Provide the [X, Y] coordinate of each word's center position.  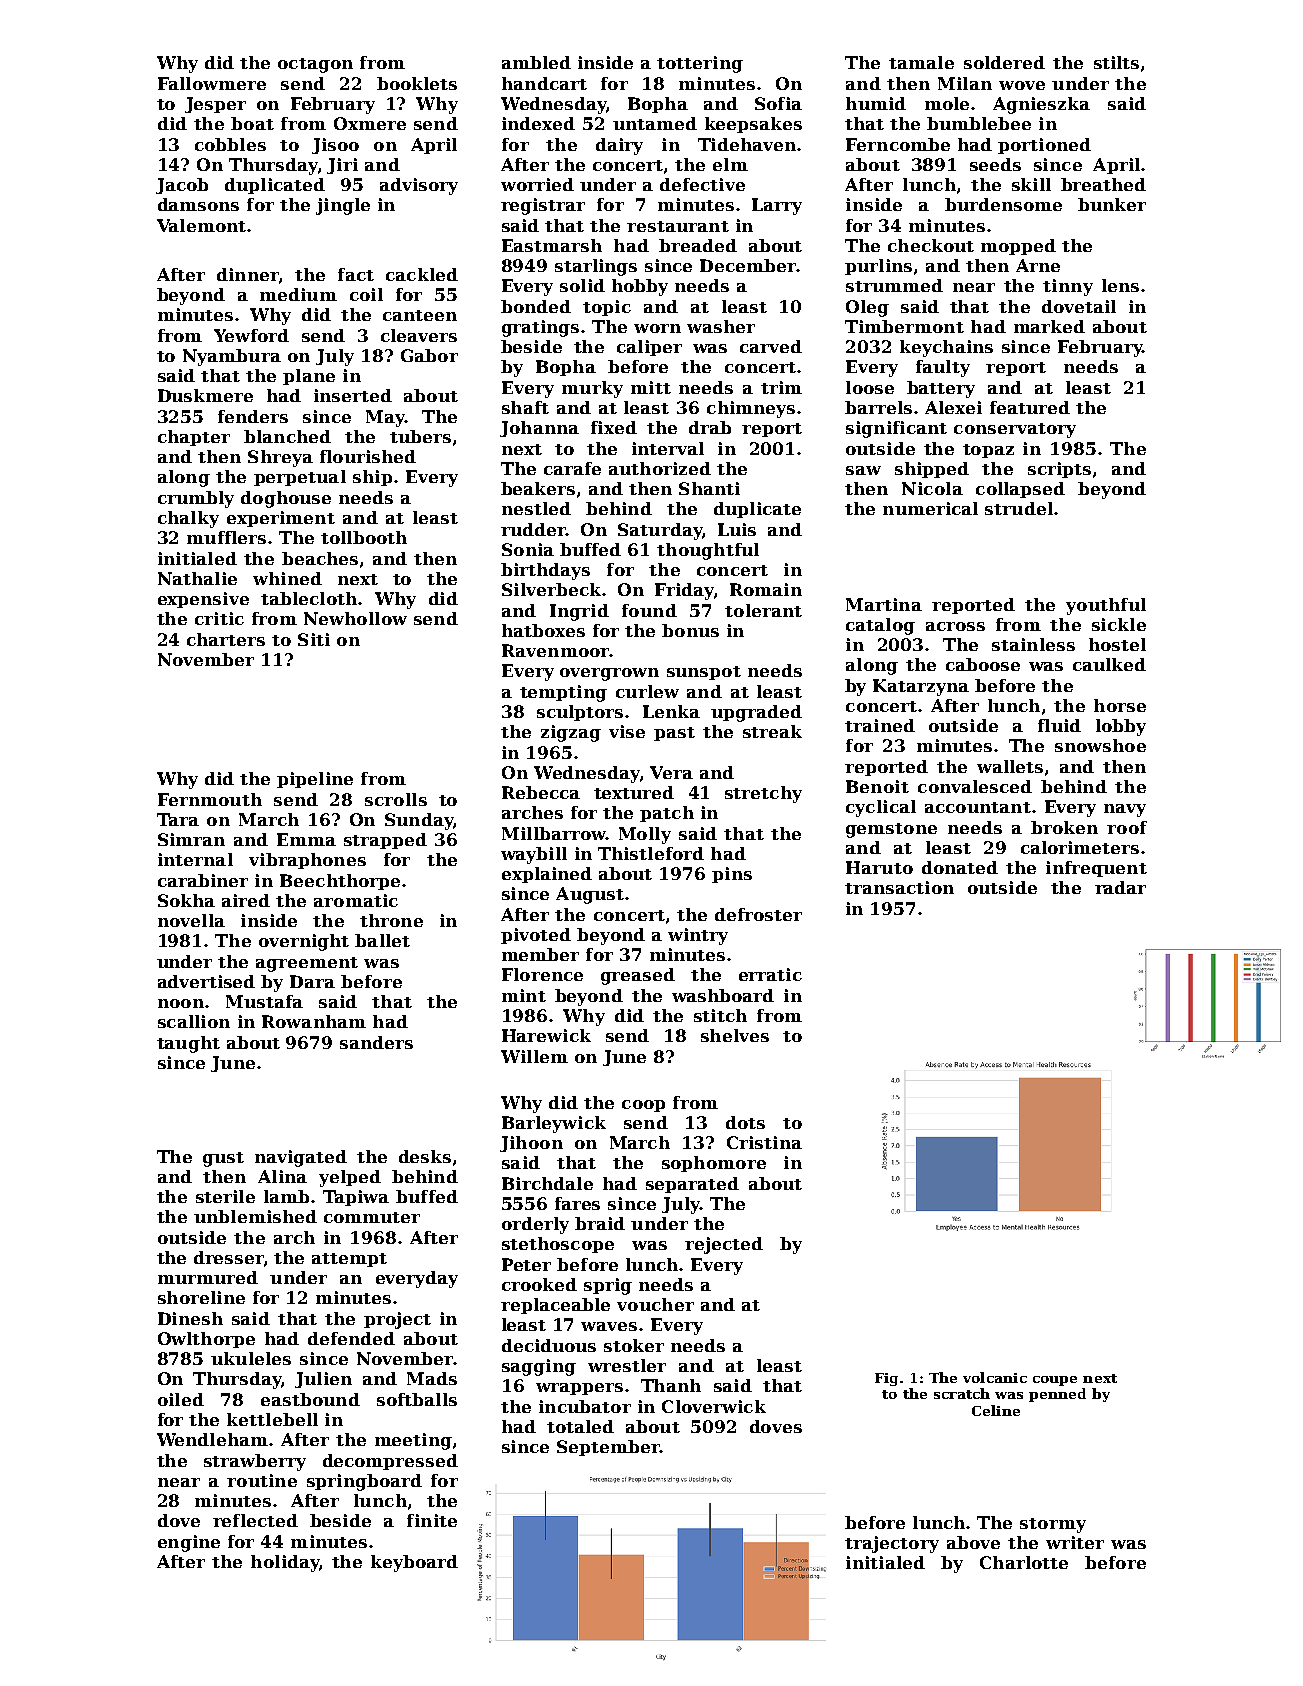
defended [351, 1338]
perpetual [300, 478]
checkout [931, 245]
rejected [724, 1245]
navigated [301, 1158]
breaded [698, 245]
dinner [247, 274]
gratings [540, 328]
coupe [1055, 1381]
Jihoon [531, 1144]
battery [941, 389]
